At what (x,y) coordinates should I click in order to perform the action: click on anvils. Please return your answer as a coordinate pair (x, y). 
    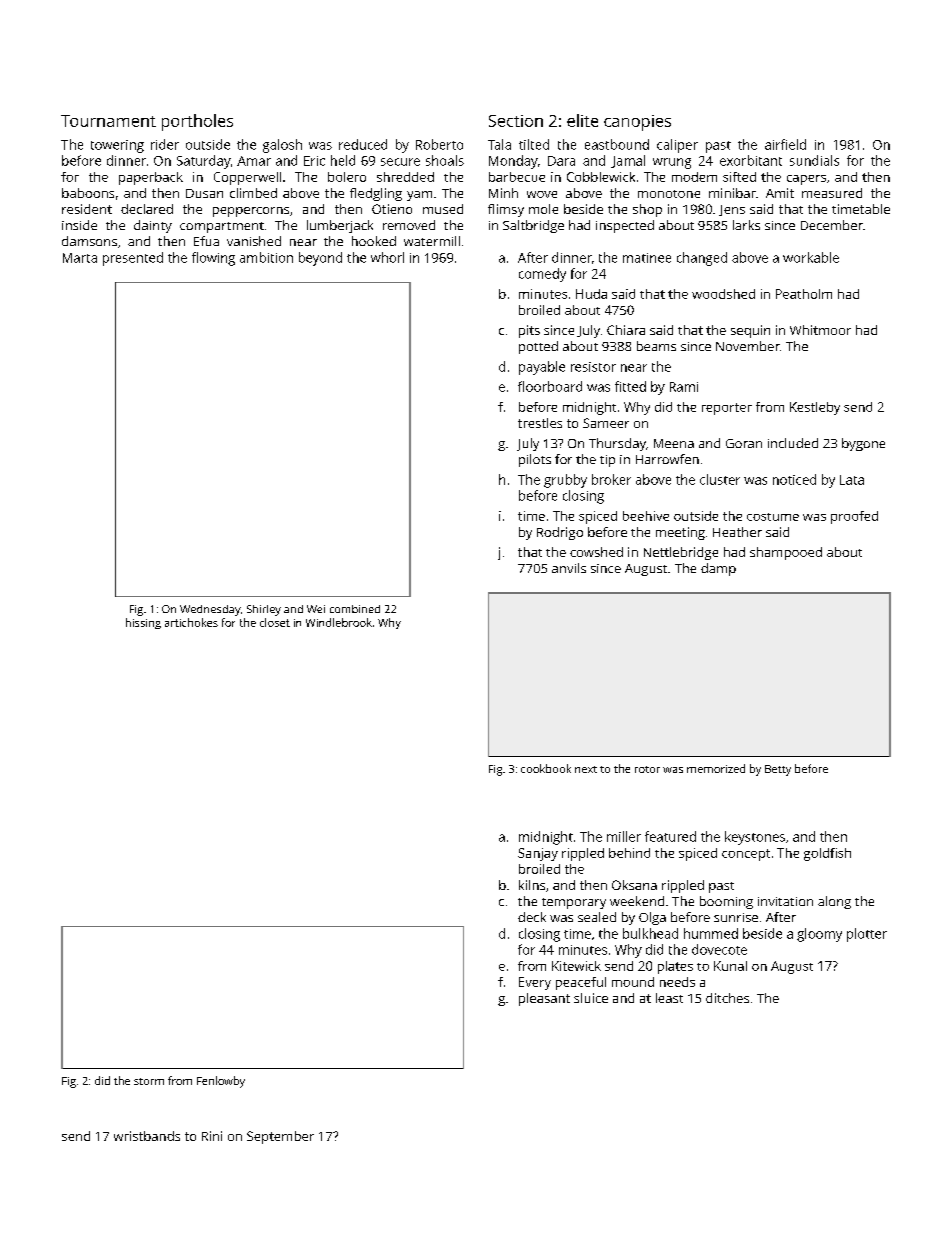
    Looking at the image, I should click on (569, 568).
